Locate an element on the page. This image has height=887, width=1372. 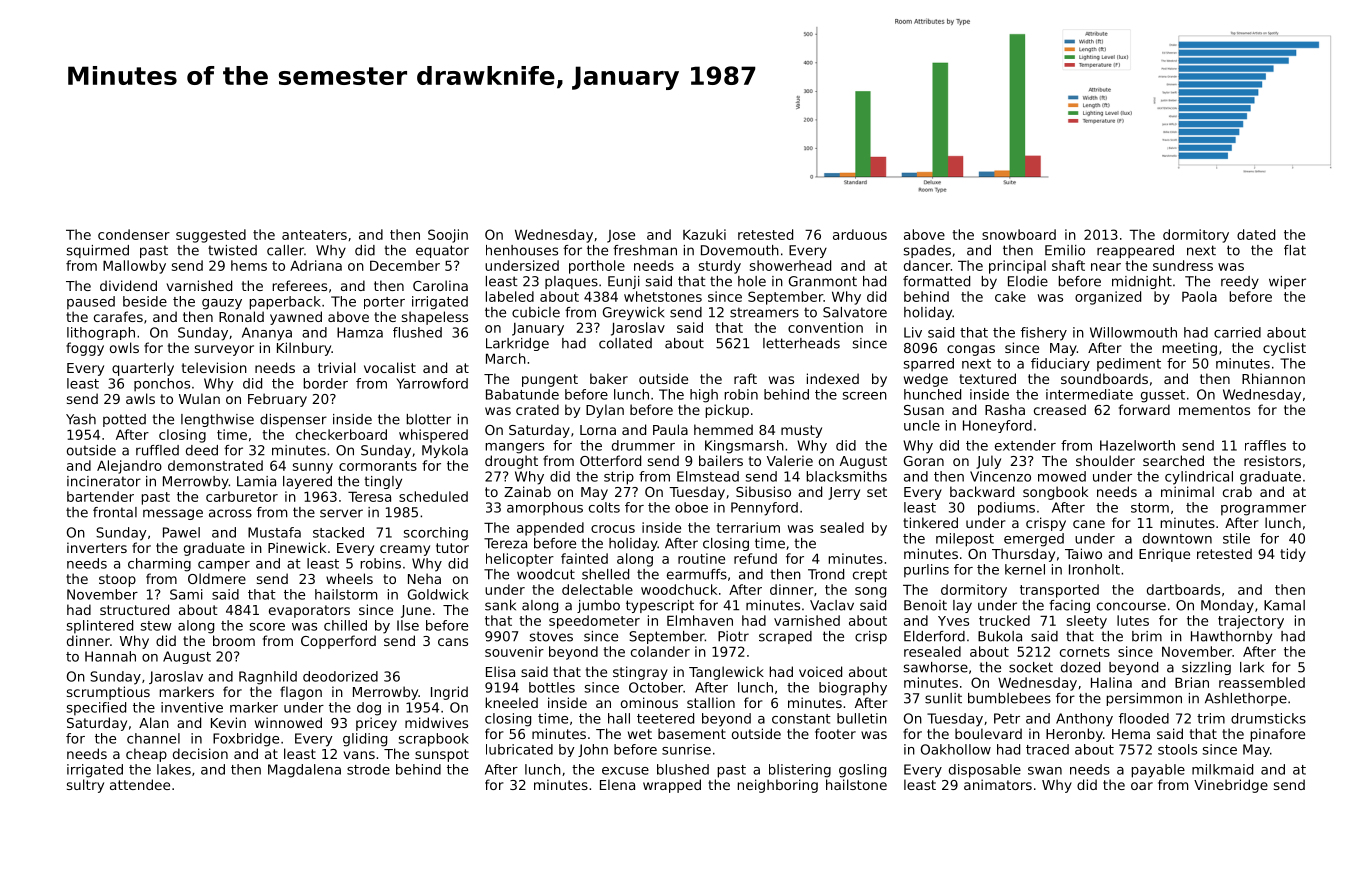
soundboards is located at coordinates (1104, 378).
